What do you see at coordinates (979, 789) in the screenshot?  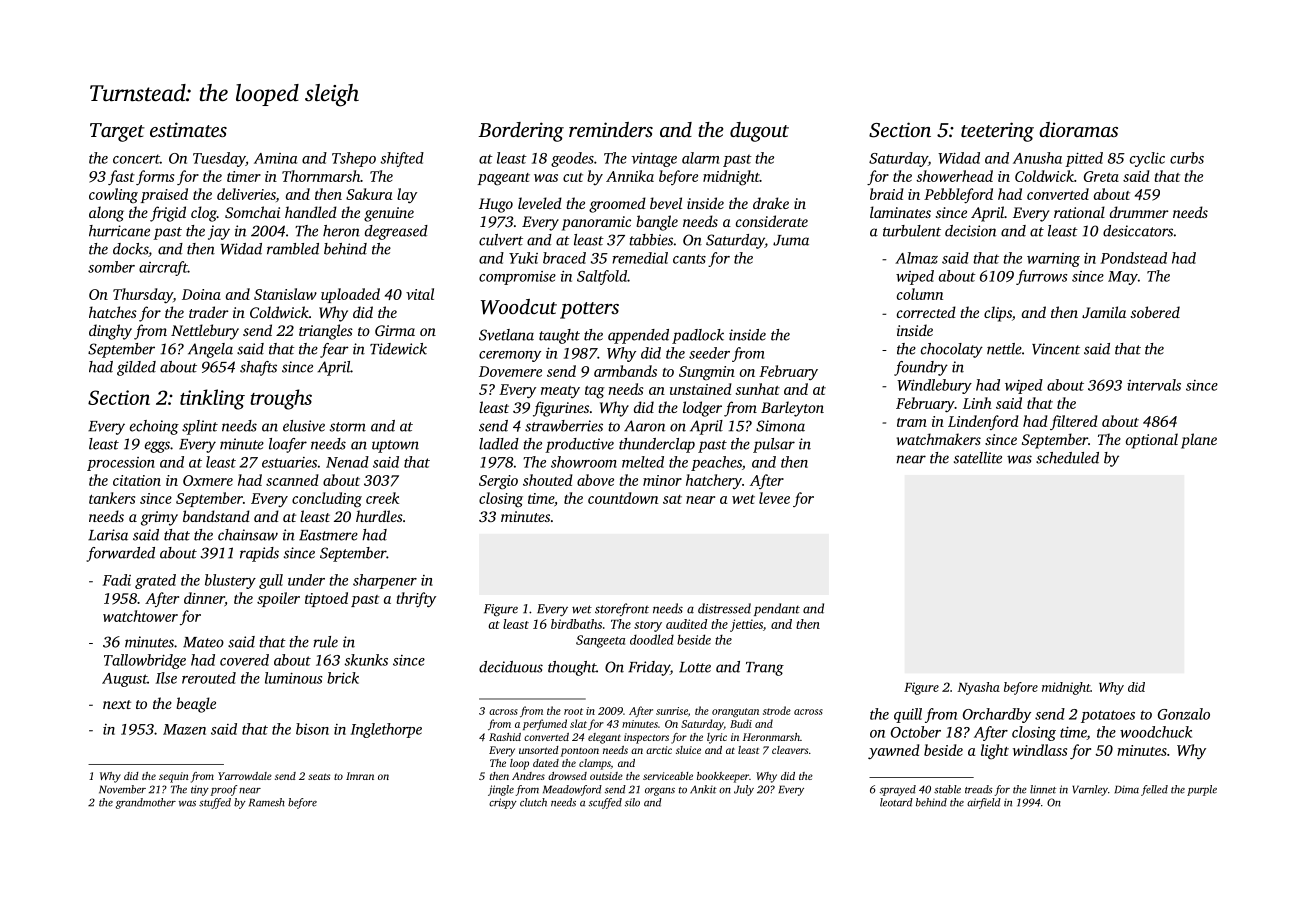 I see `treads` at bounding box center [979, 789].
